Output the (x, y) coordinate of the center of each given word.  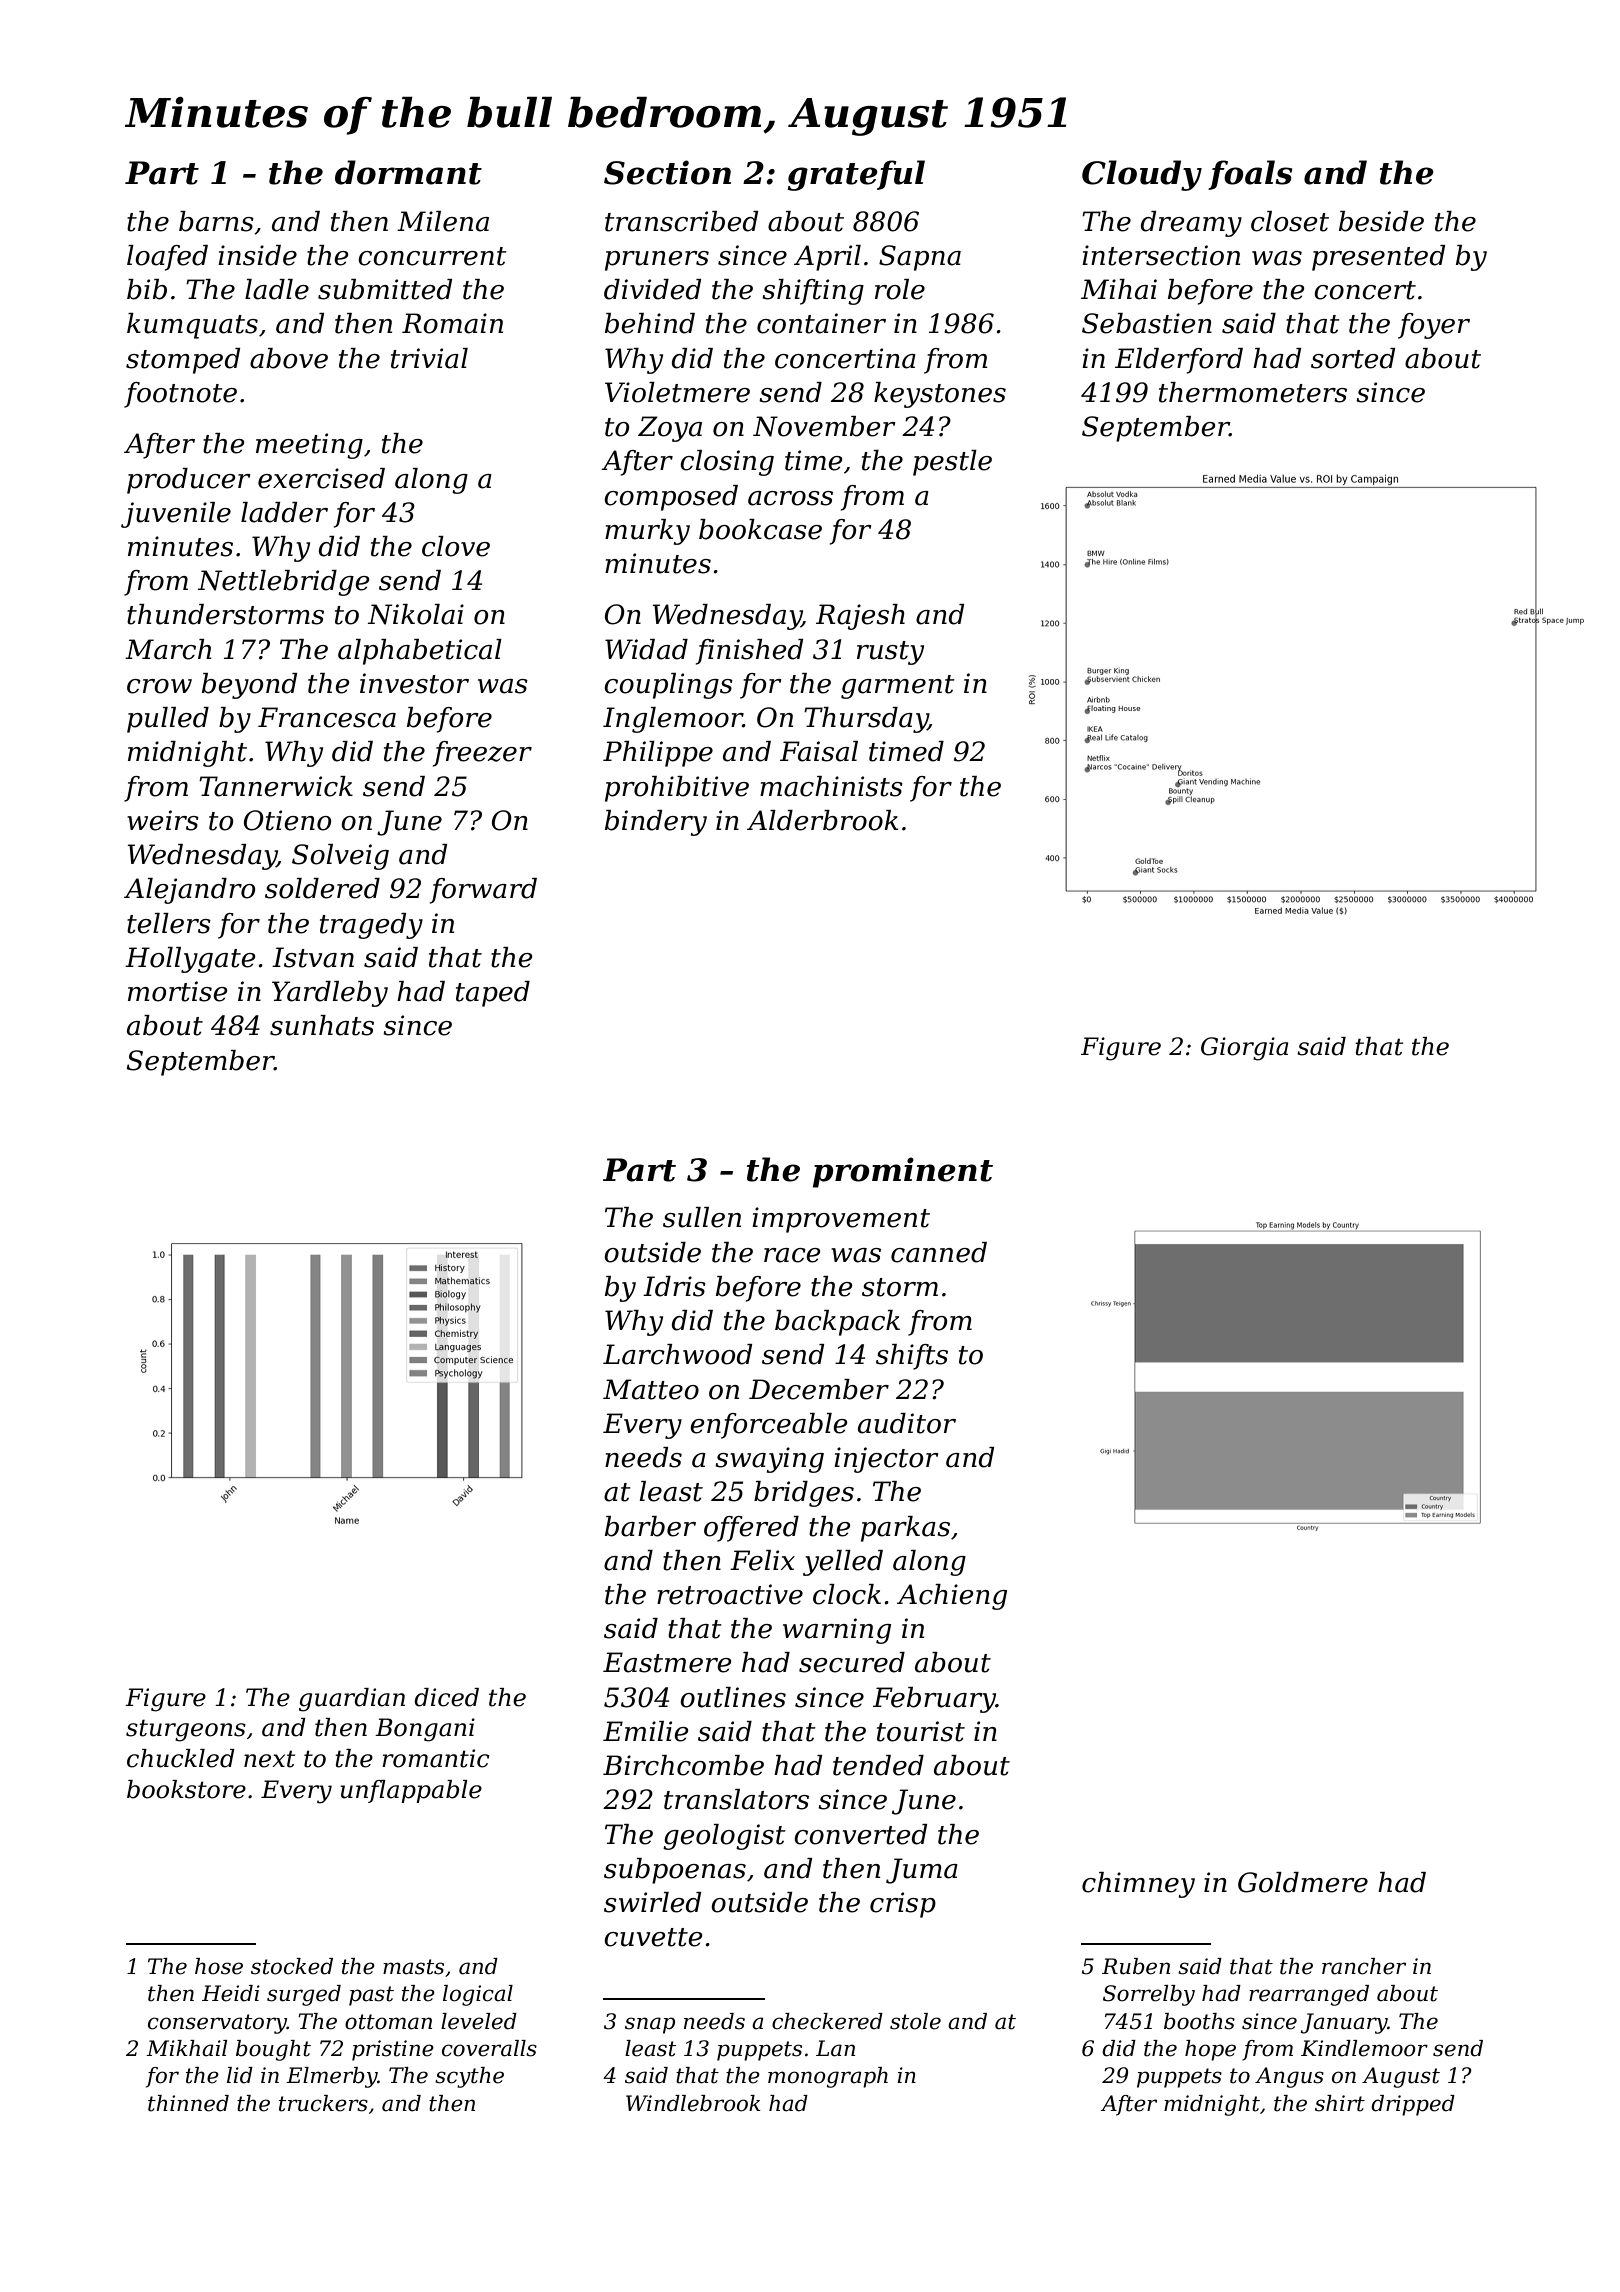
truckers (323, 2103)
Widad (646, 649)
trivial (429, 358)
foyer (1434, 326)
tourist (921, 1731)
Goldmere (1303, 1882)
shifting (813, 292)
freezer (482, 754)
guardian (352, 1700)
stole (915, 2021)
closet (1290, 221)
